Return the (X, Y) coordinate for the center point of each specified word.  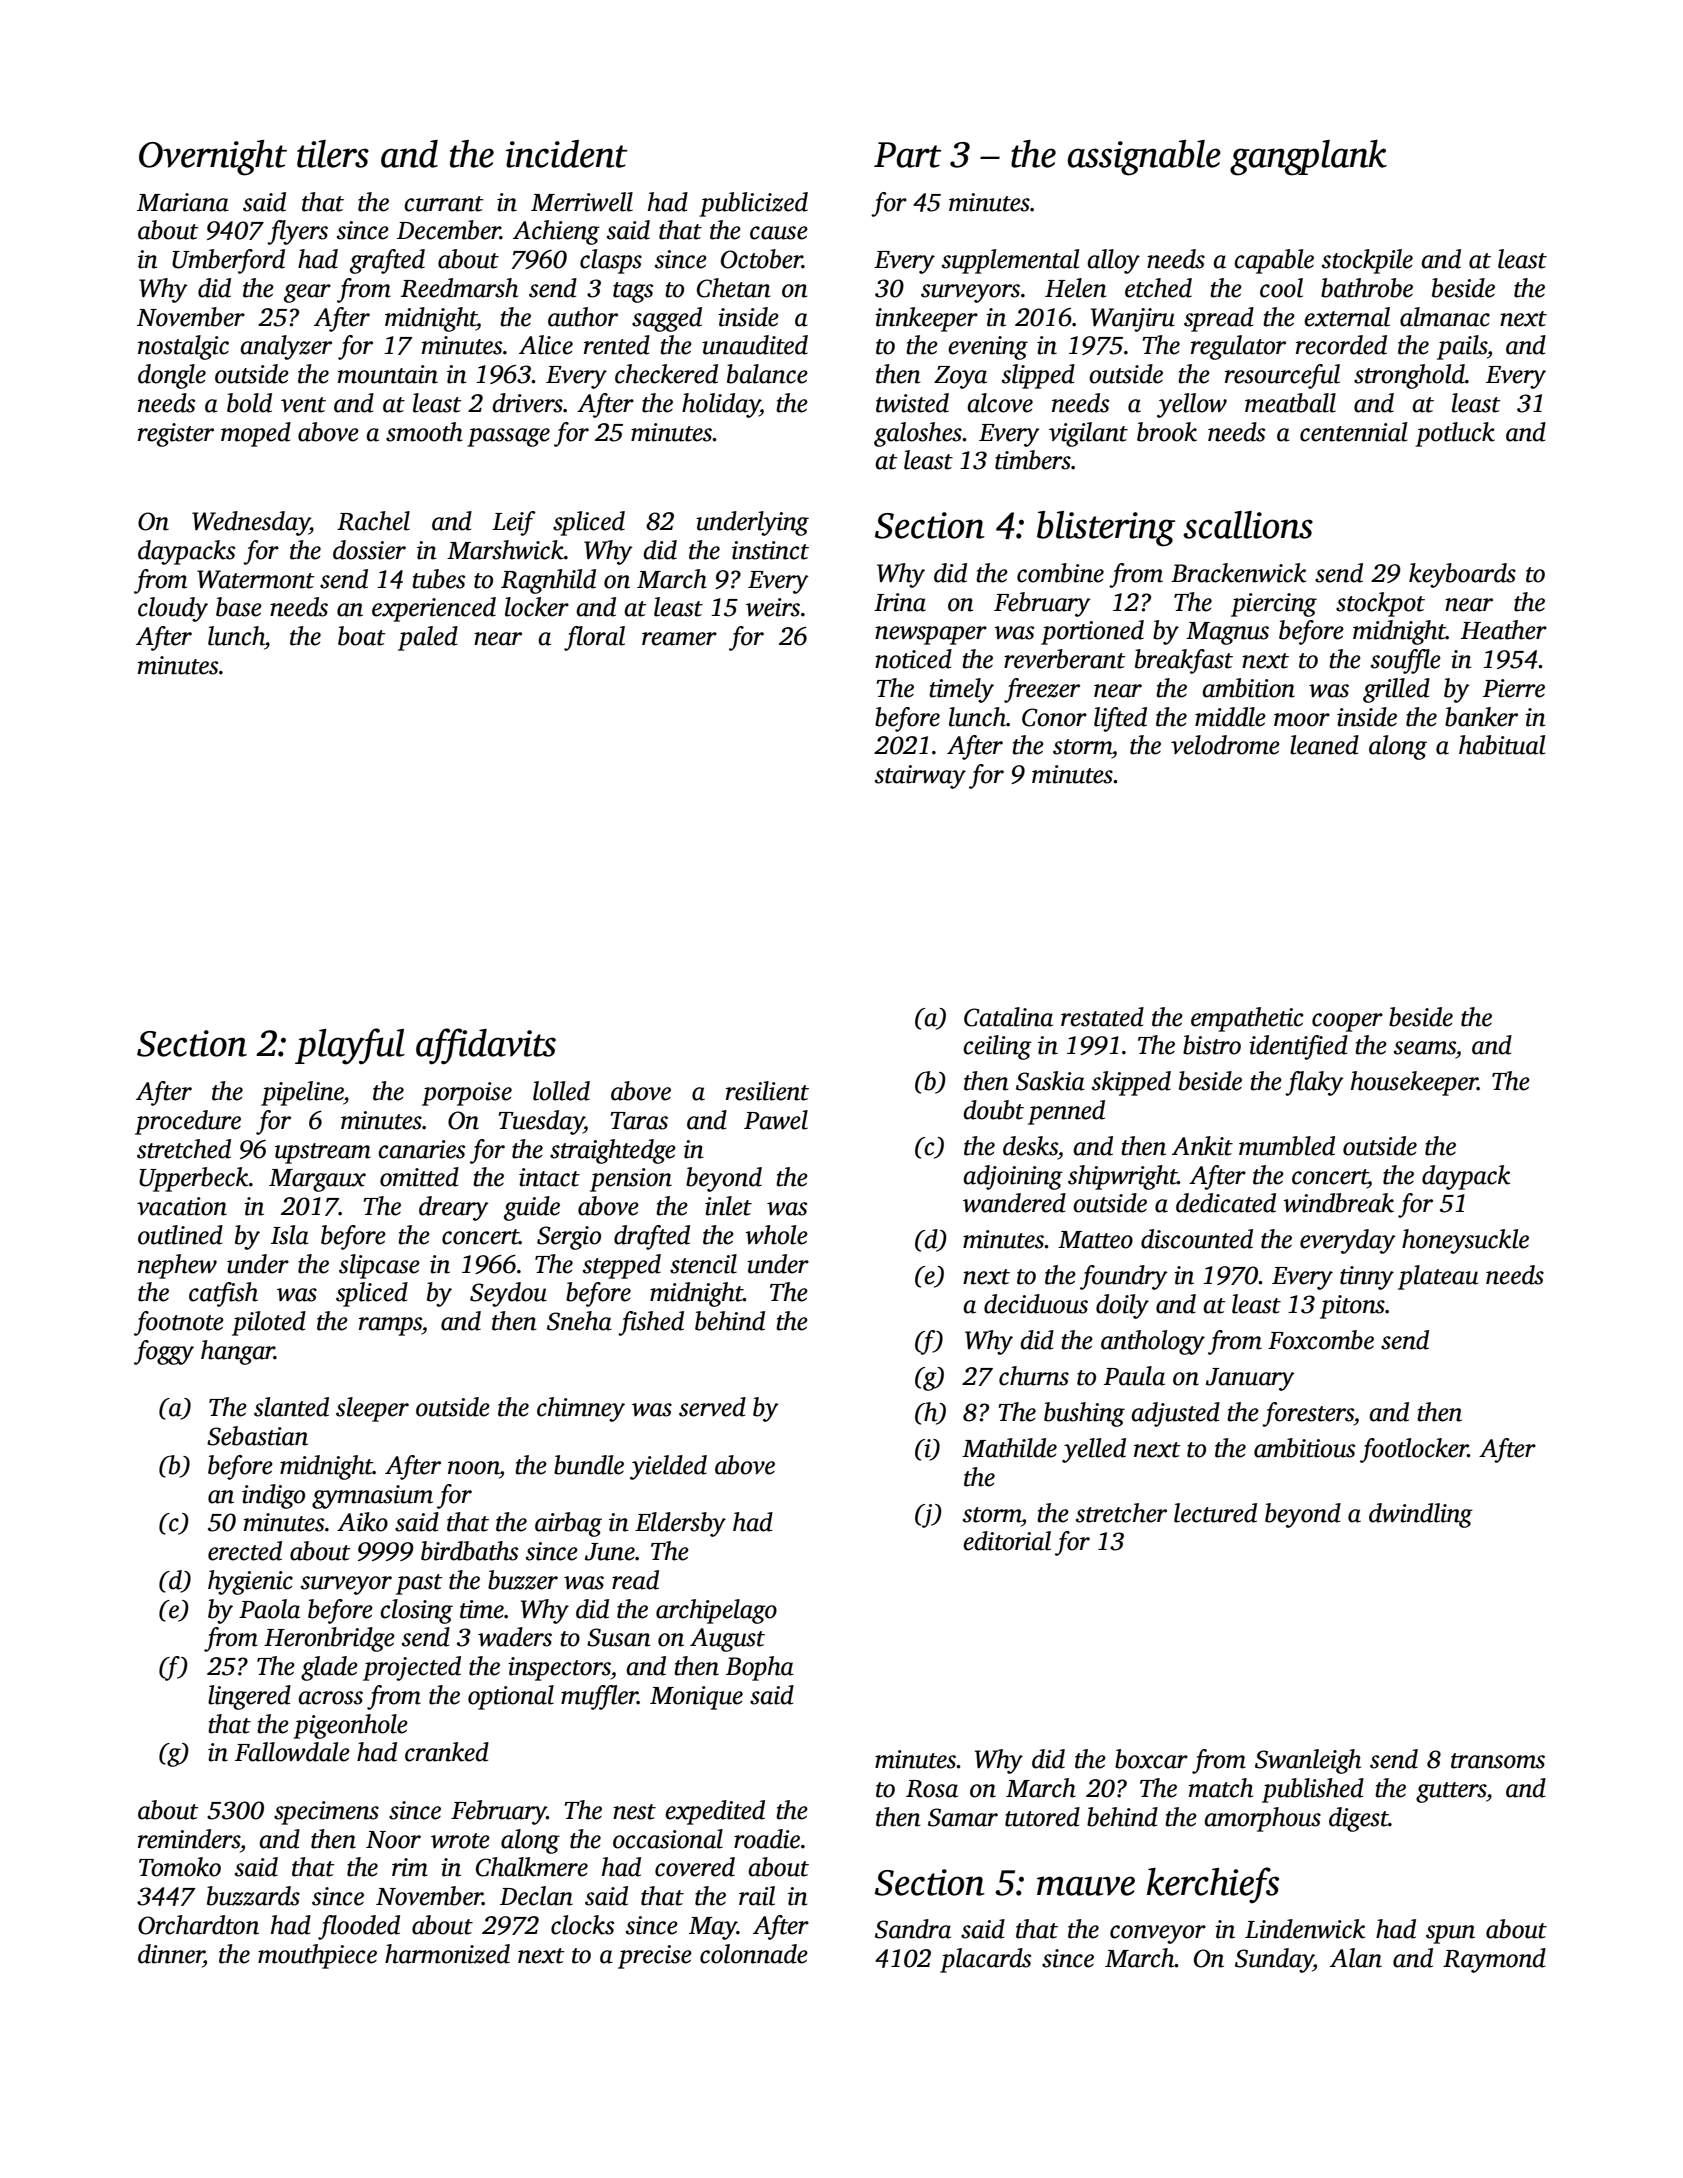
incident (566, 154)
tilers (333, 154)
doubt (993, 1110)
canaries (421, 1149)
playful (350, 1046)
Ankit (1202, 1146)
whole (776, 1235)
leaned (1324, 745)
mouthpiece (317, 1956)
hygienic (250, 1582)
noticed (913, 659)
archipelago (716, 1611)
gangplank (1308, 158)
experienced (434, 609)
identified (1298, 1047)
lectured (1215, 1513)
